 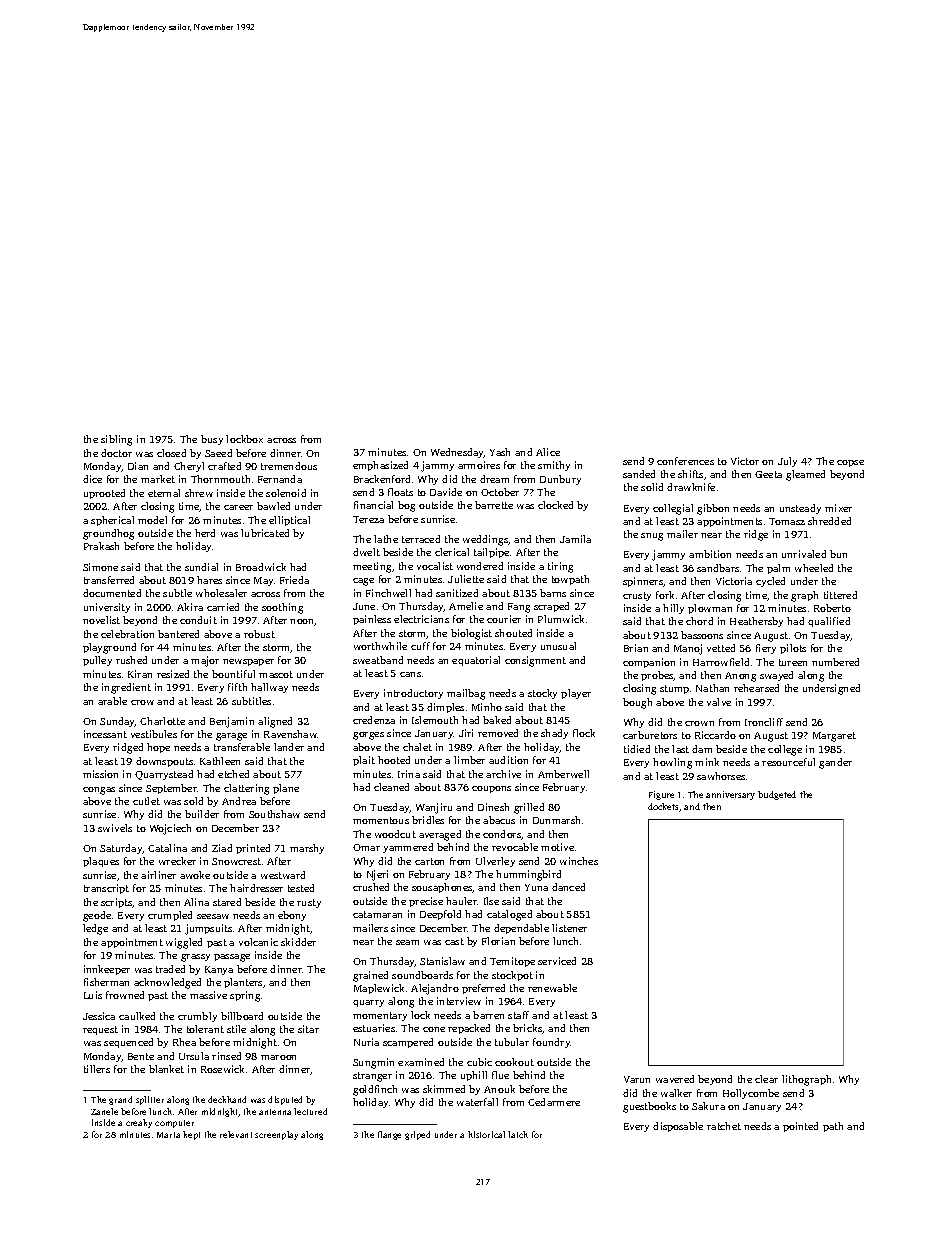 What do you see at coordinates (568, 887) in the screenshot?
I see `danced` at bounding box center [568, 887].
